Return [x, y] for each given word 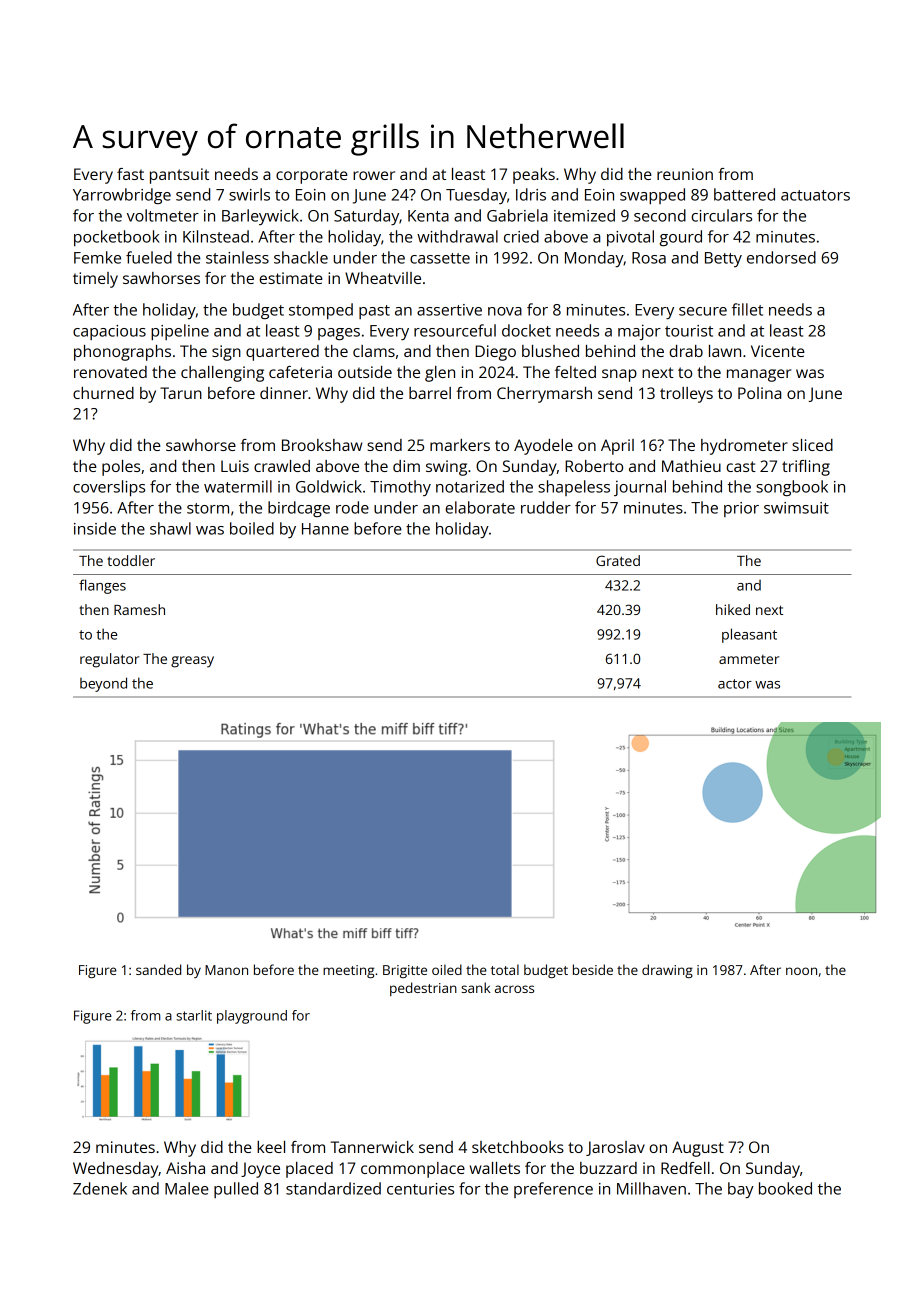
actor [735, 684]
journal [640, 488]
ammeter [749, 659]
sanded [158, 969]
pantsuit [179, 176]
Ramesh [139, 609]
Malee [187, 1188]
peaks [534, 176]
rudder [546, 507]
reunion [685, 174]
